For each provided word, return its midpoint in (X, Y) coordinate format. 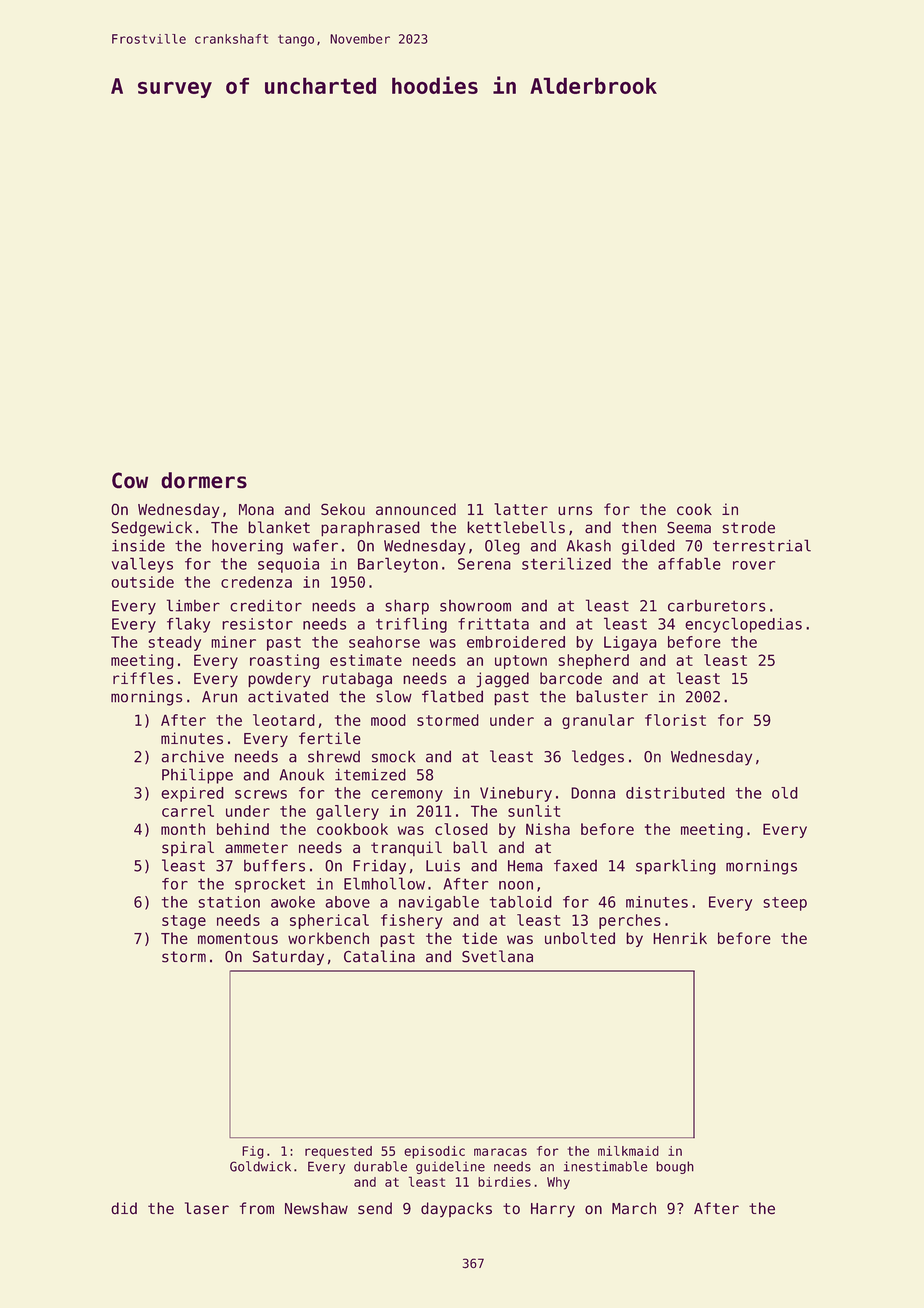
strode (749, 527)
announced (416, 509)
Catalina (379, 956)
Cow (130, 480)
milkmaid (628, 1151)
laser (207, 1208)
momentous (238, 938)
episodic (434, 1152)
